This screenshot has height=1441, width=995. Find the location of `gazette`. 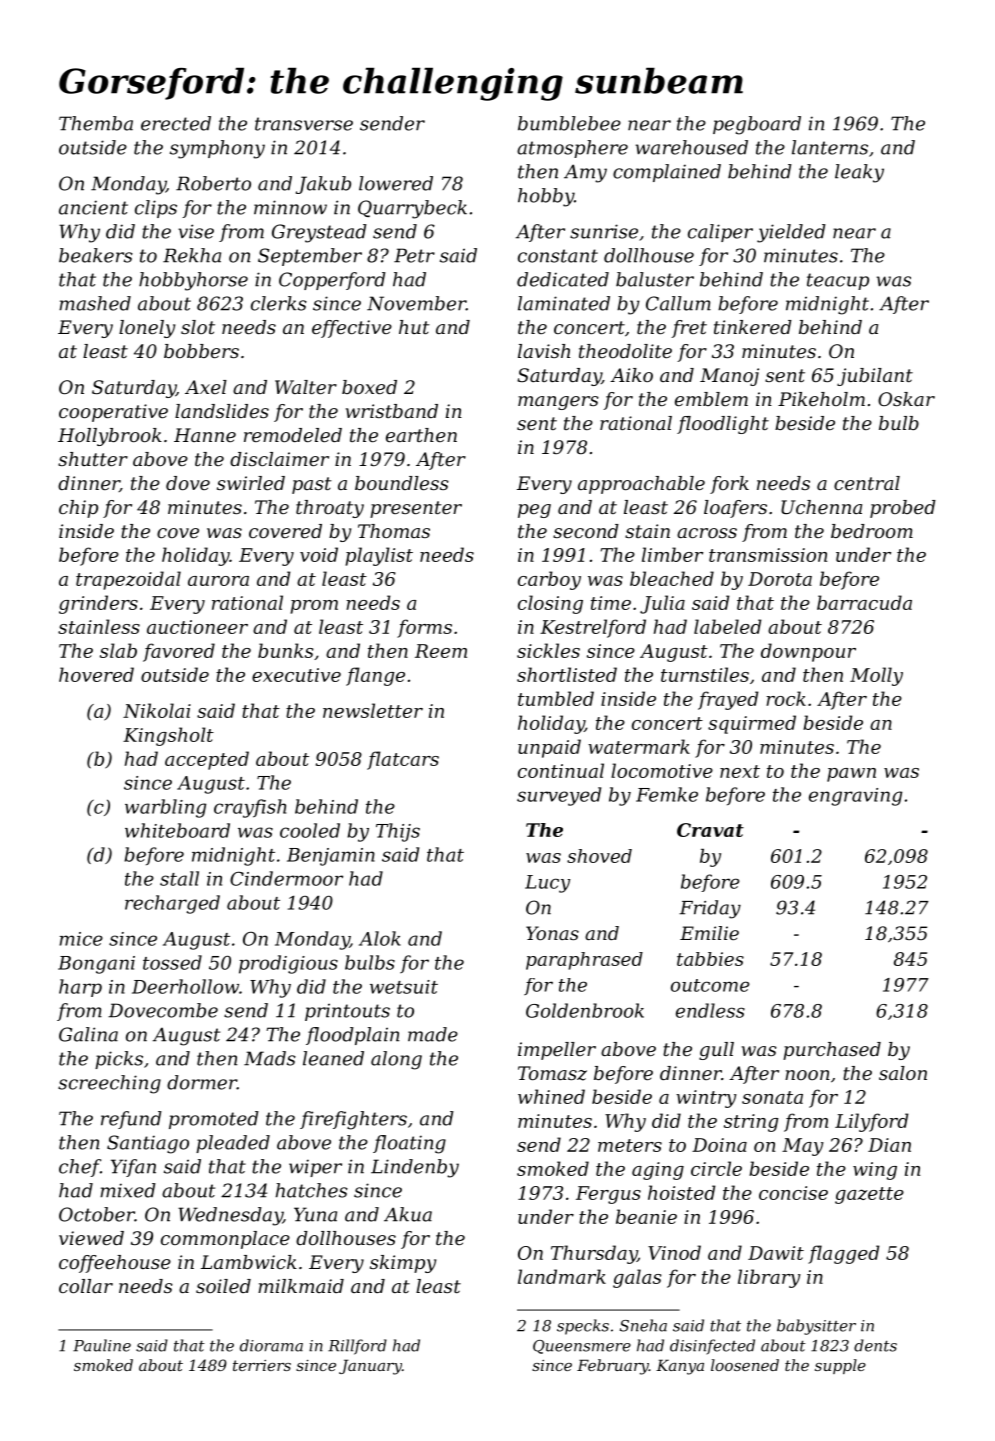

gazette is located at coordinates (869, 1195).
